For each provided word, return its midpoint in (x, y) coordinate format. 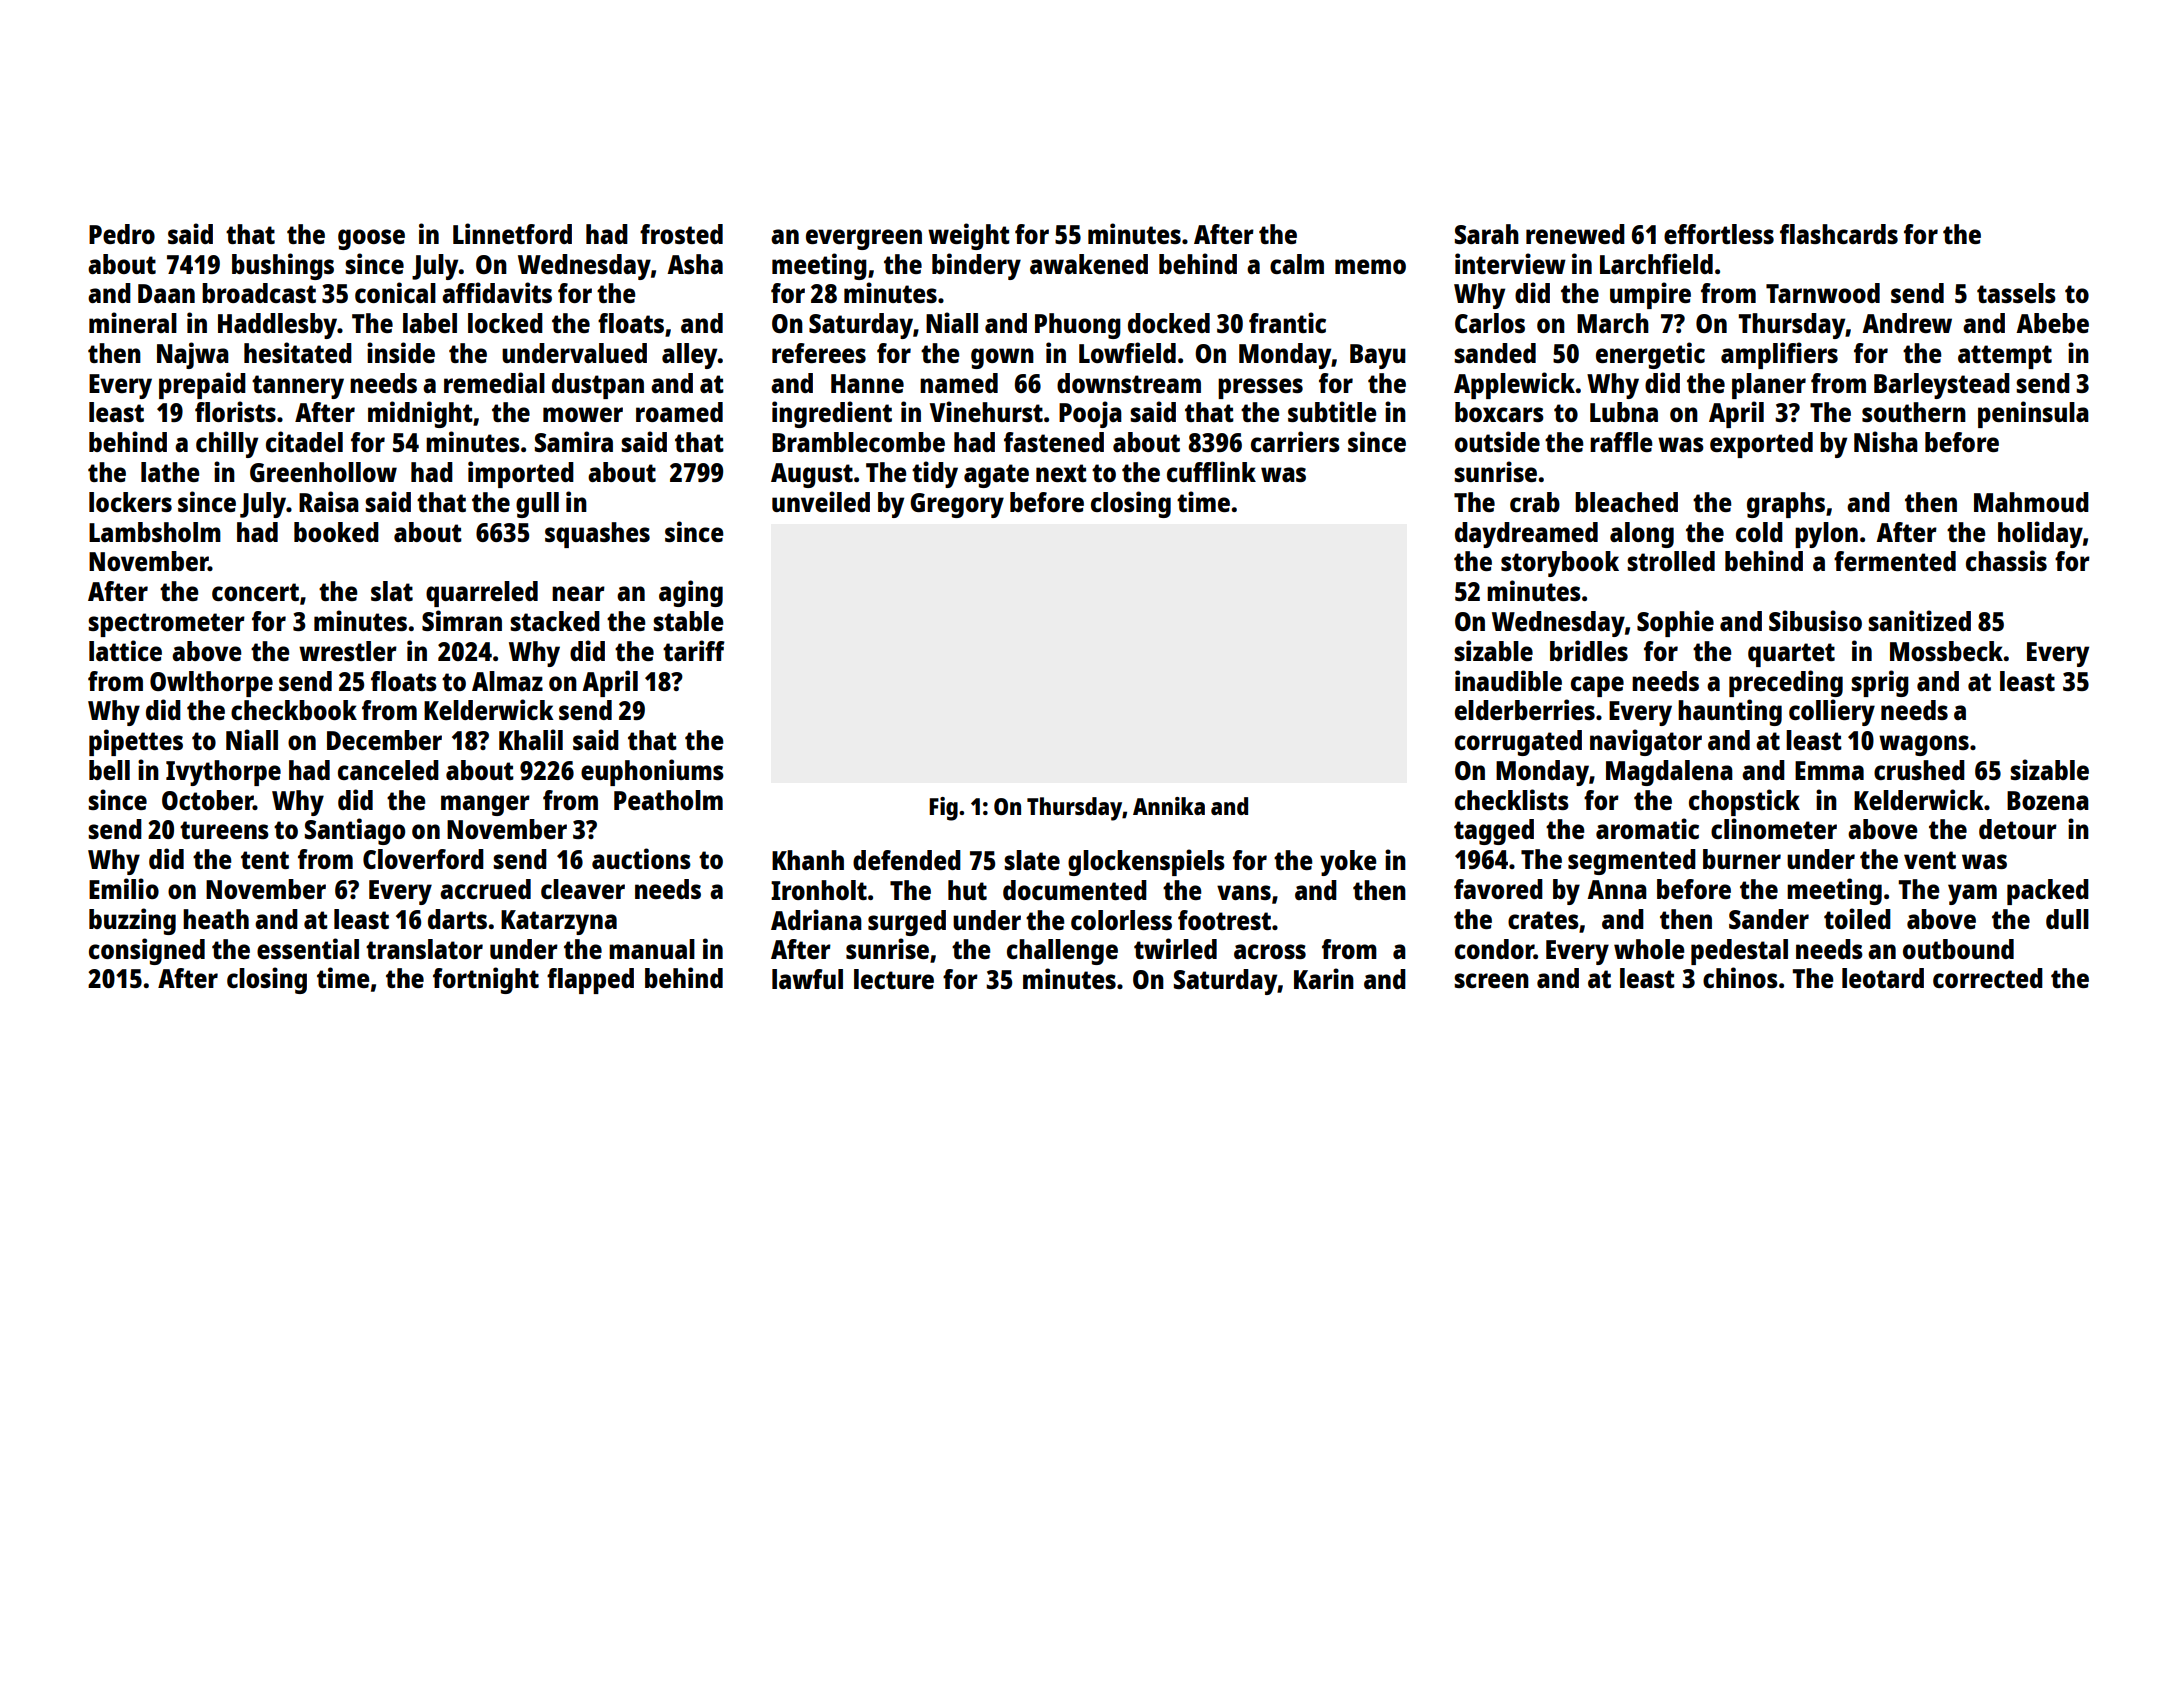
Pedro (122, 234)
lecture (894, 979)
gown (1002, 358)
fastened (1054, 442)
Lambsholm (155, 532)
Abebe (2052, 323)
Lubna (1624, 412)
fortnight (486, 980)
